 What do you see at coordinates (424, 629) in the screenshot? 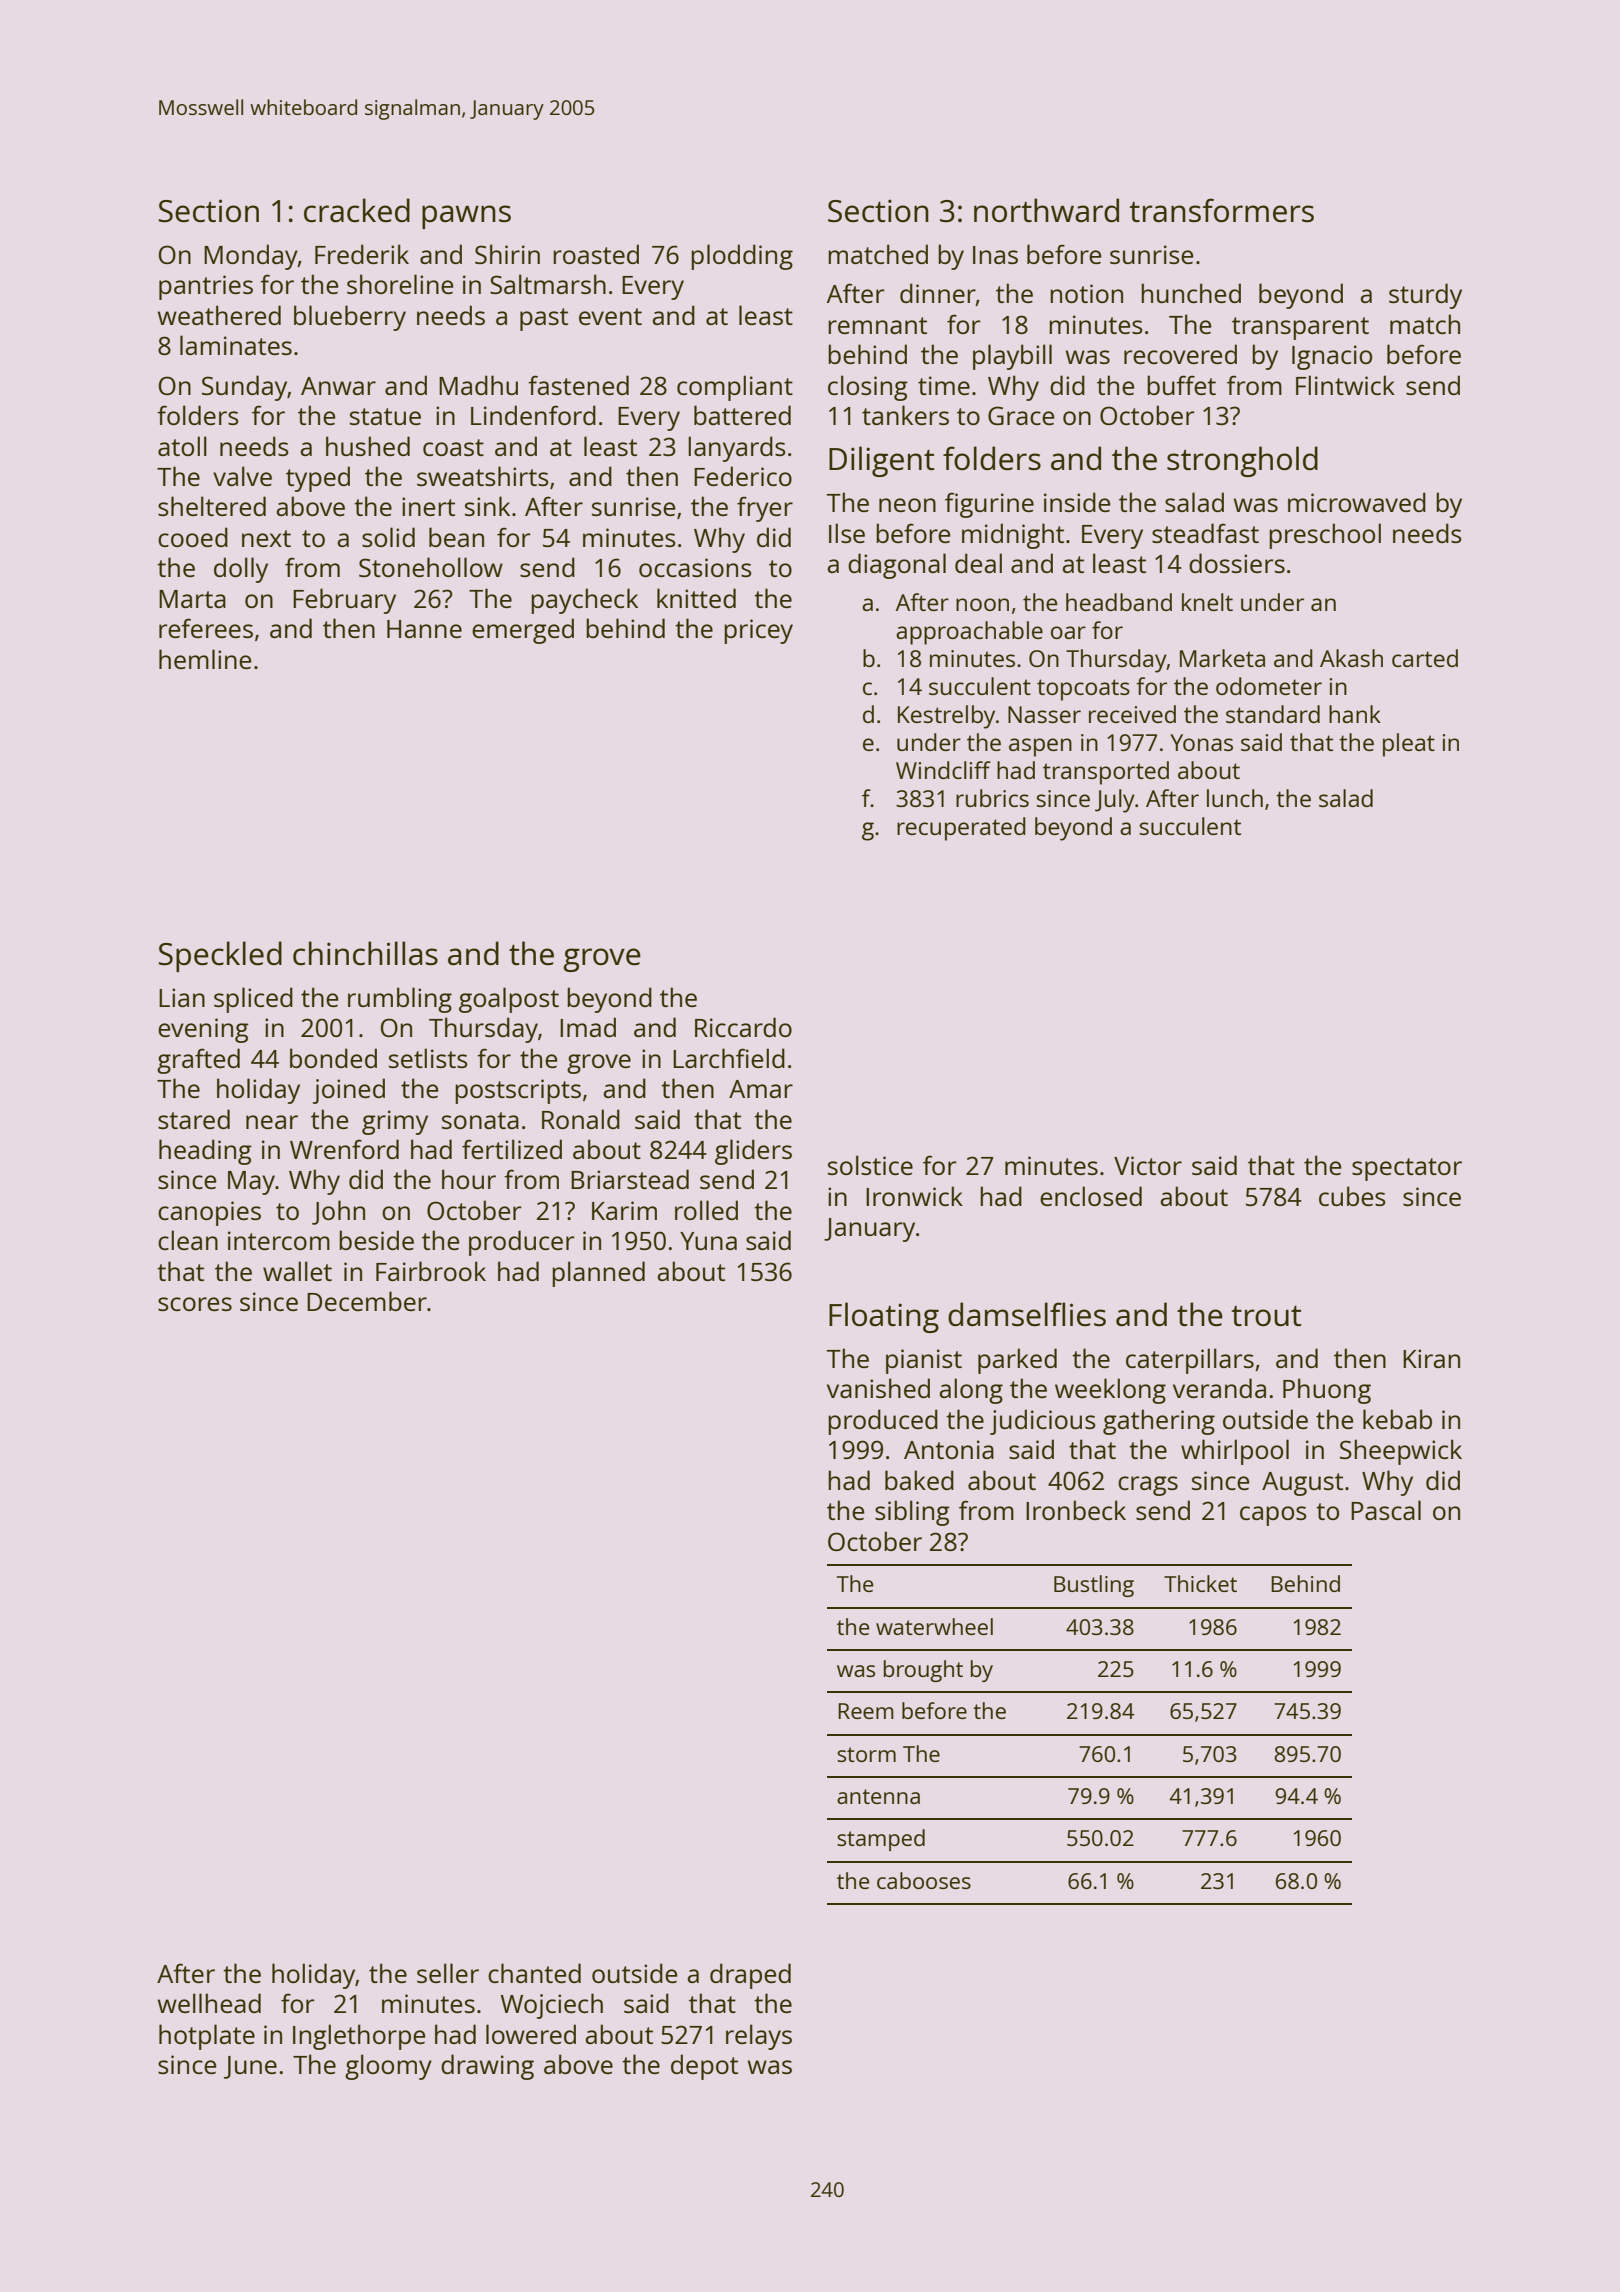
I see `Hanne` at bounding box center [424, 629].
